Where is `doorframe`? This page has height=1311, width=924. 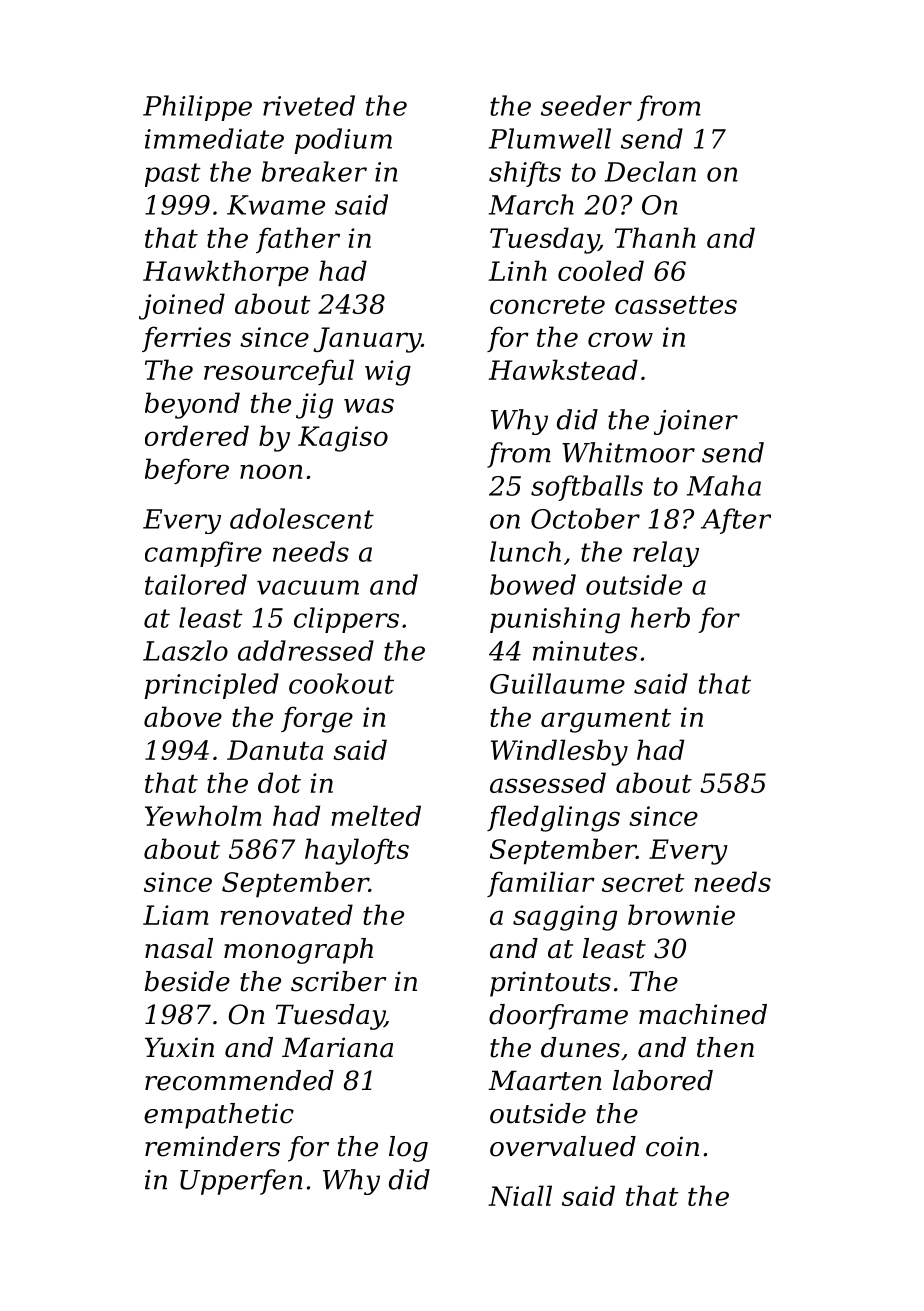 doorframe is located at coordinates (558, 1017).
